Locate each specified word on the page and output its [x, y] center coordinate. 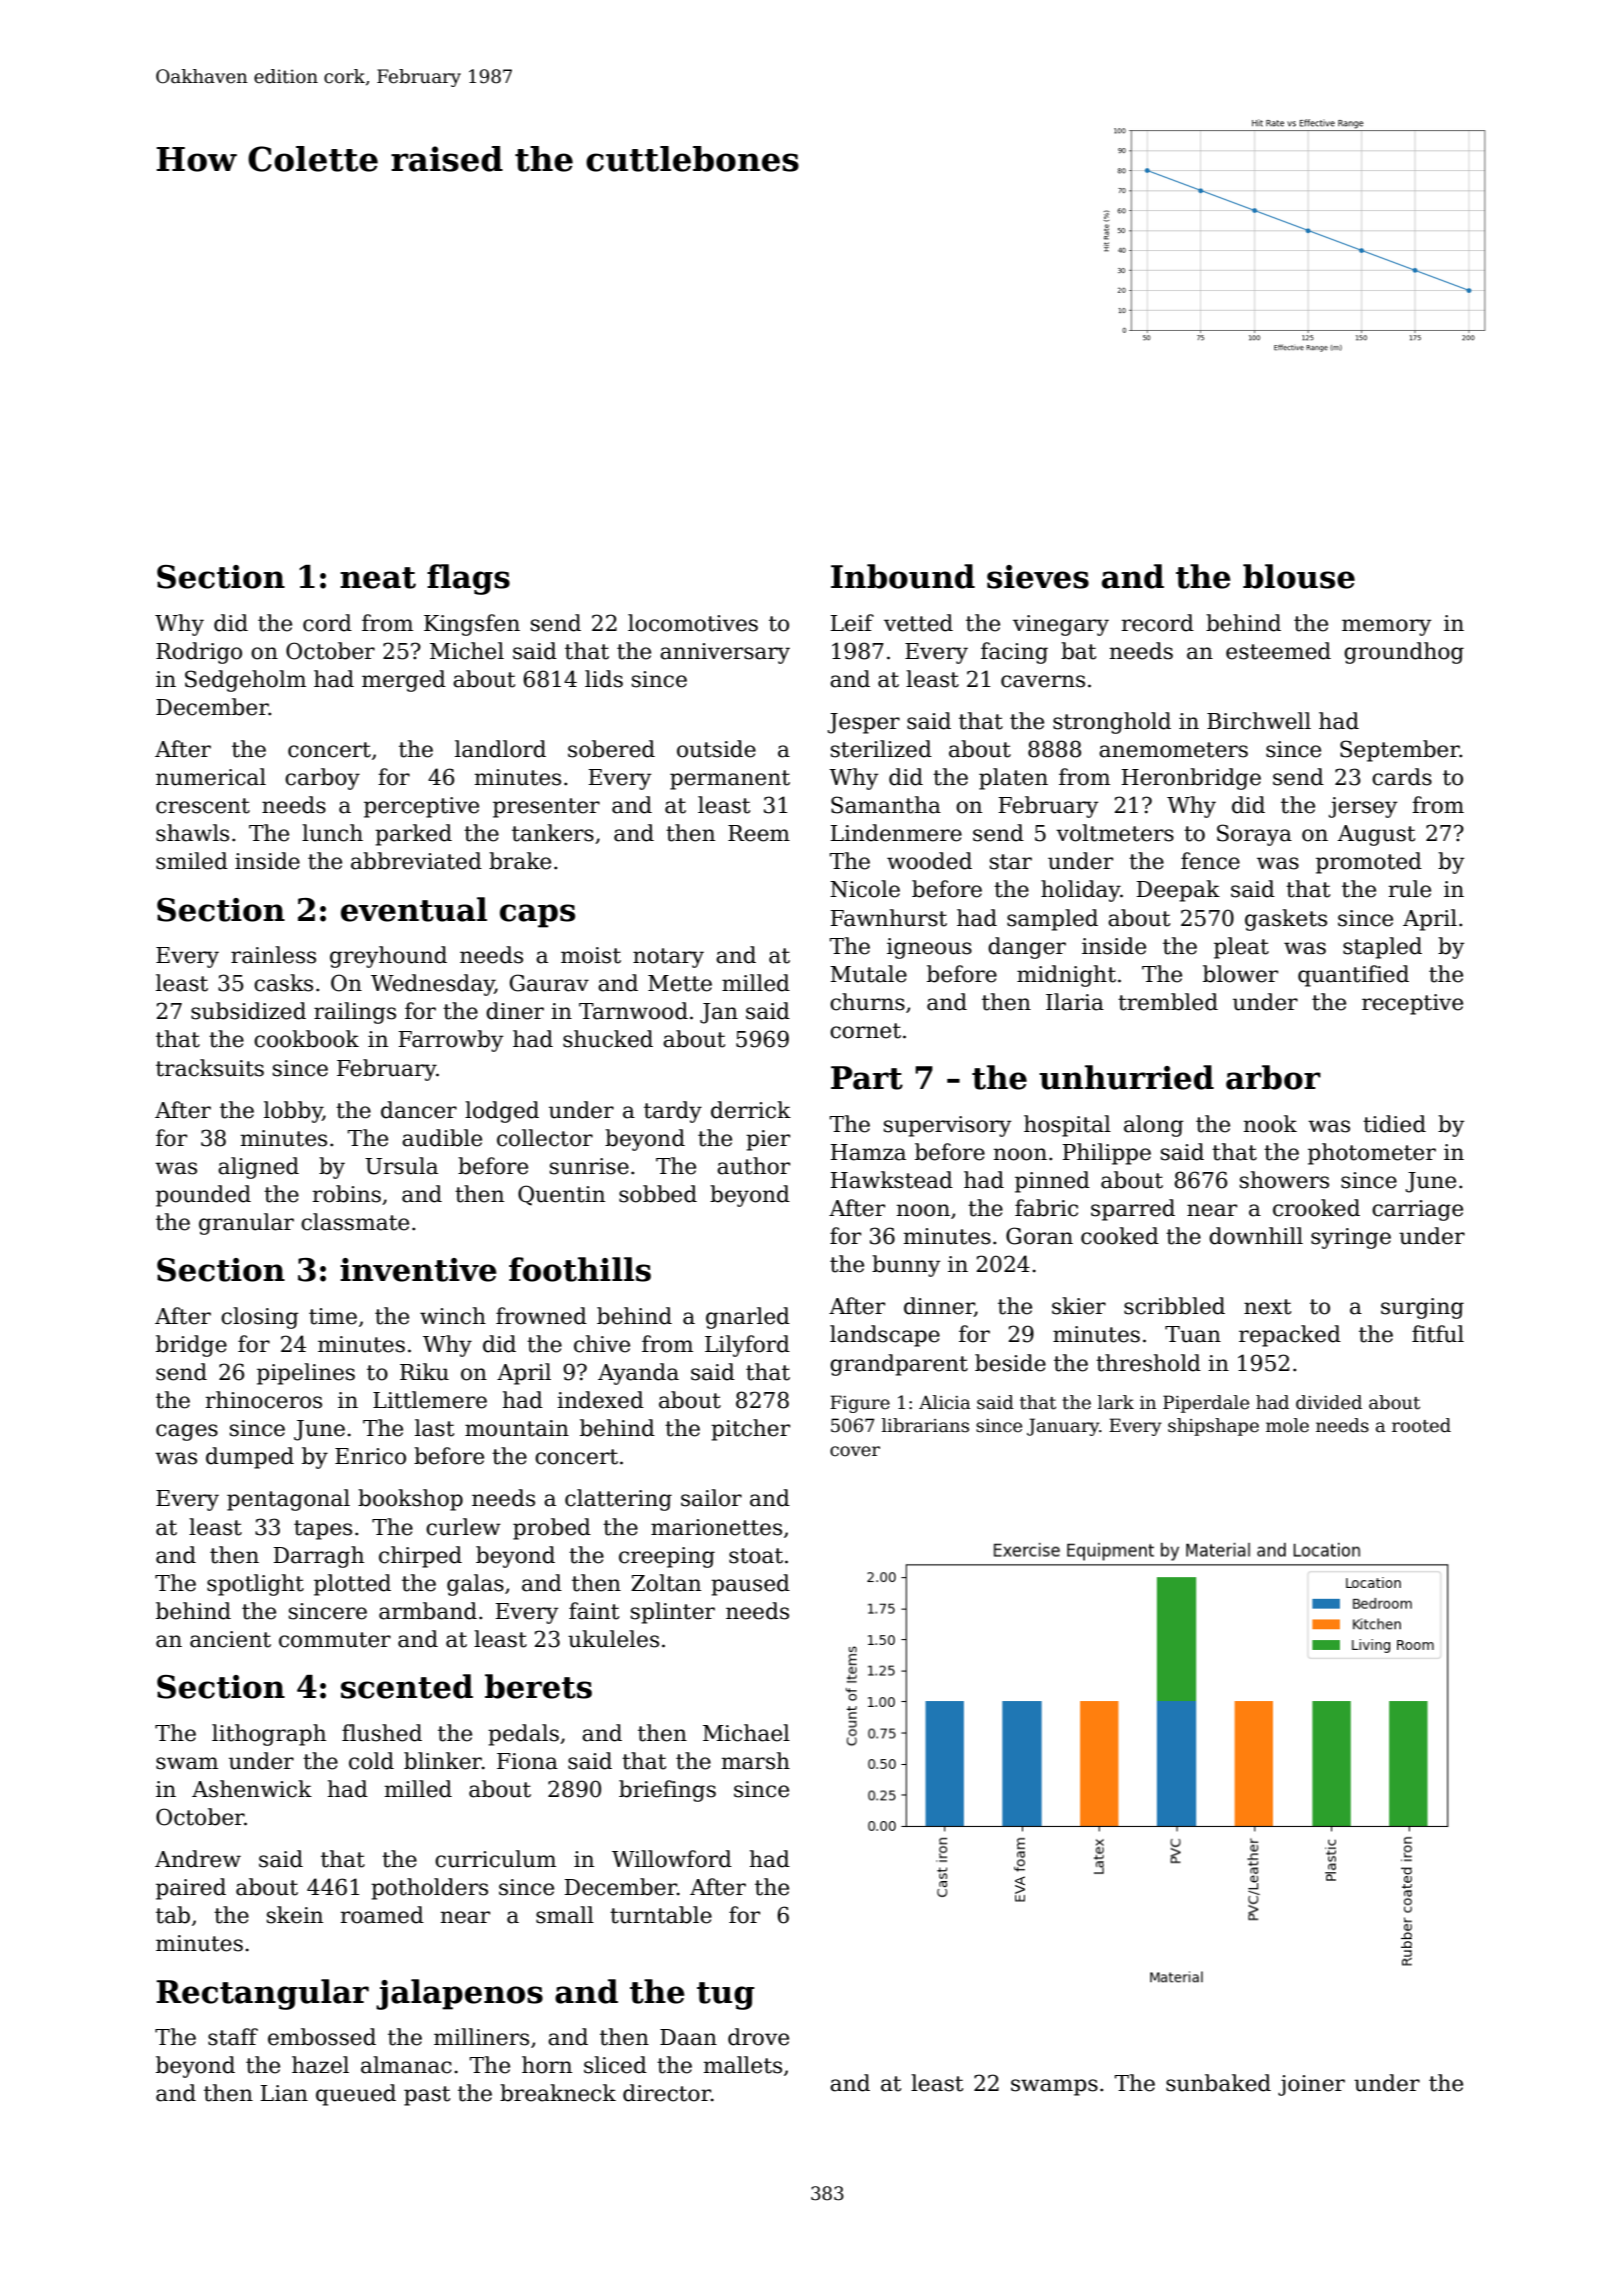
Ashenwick [252, 1789]
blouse [1299, 576]
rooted [1421, 1425]
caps [537, 916]
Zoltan [666, 1583]
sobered [611, 749]
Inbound [903, 576]
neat [378, 578]
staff [233, 2037]
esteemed [1278, 651]
